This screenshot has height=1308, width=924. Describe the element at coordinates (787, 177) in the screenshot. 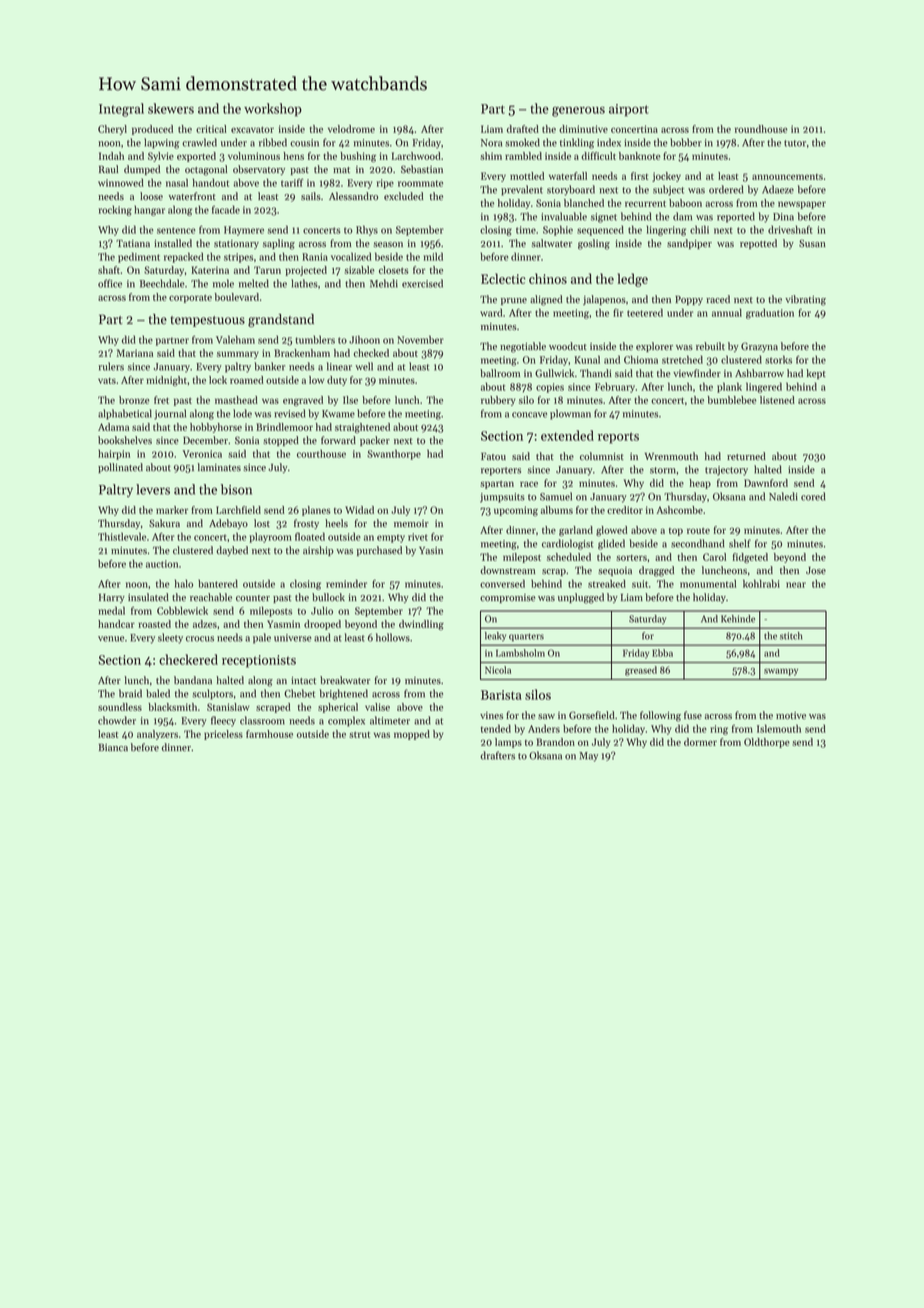

I see `announcements` at that location.
